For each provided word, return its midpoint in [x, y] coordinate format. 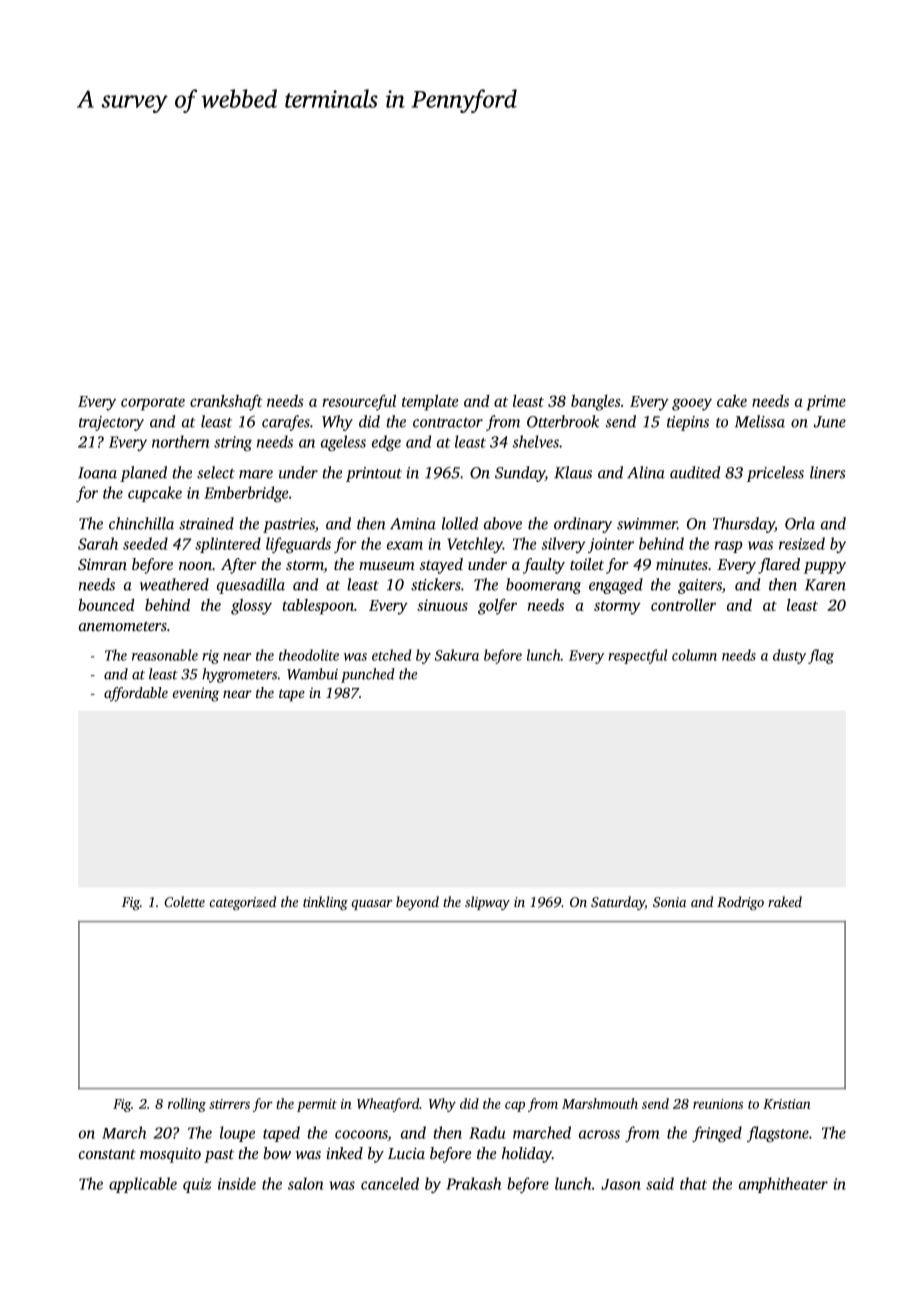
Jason [621, 1184]
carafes [286, 423]
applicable [143, 1185]
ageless [343, 443]
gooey [692, 404]
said [660, 1183]
